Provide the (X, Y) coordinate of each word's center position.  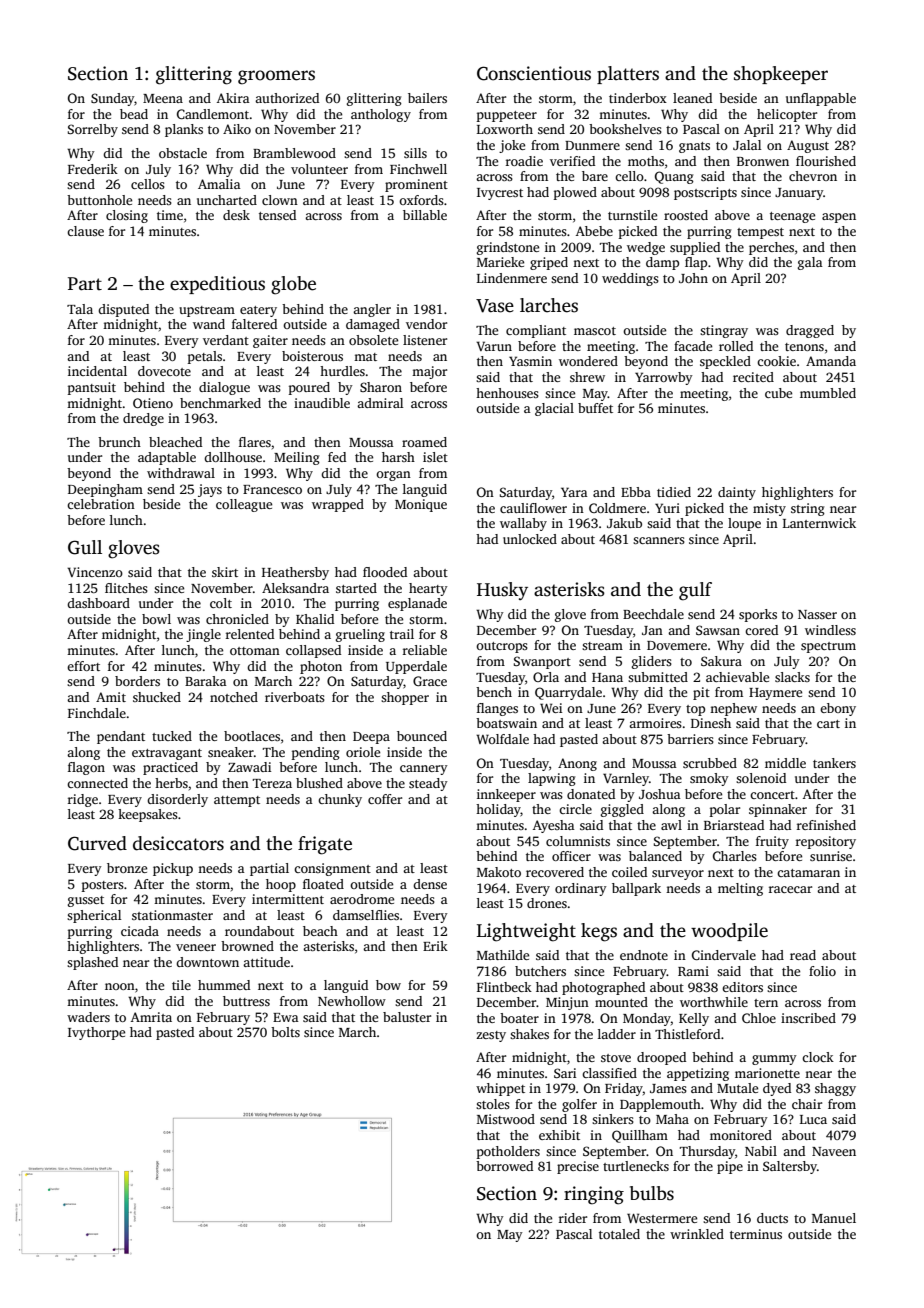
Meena (163, 98)
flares (255, 442)
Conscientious (534, 73)
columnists (578, 841)
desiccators (178, 843)
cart (828, 724)
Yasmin (530, 361)
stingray (724, 331)
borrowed (504, 1166)
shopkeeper (781, 75)
